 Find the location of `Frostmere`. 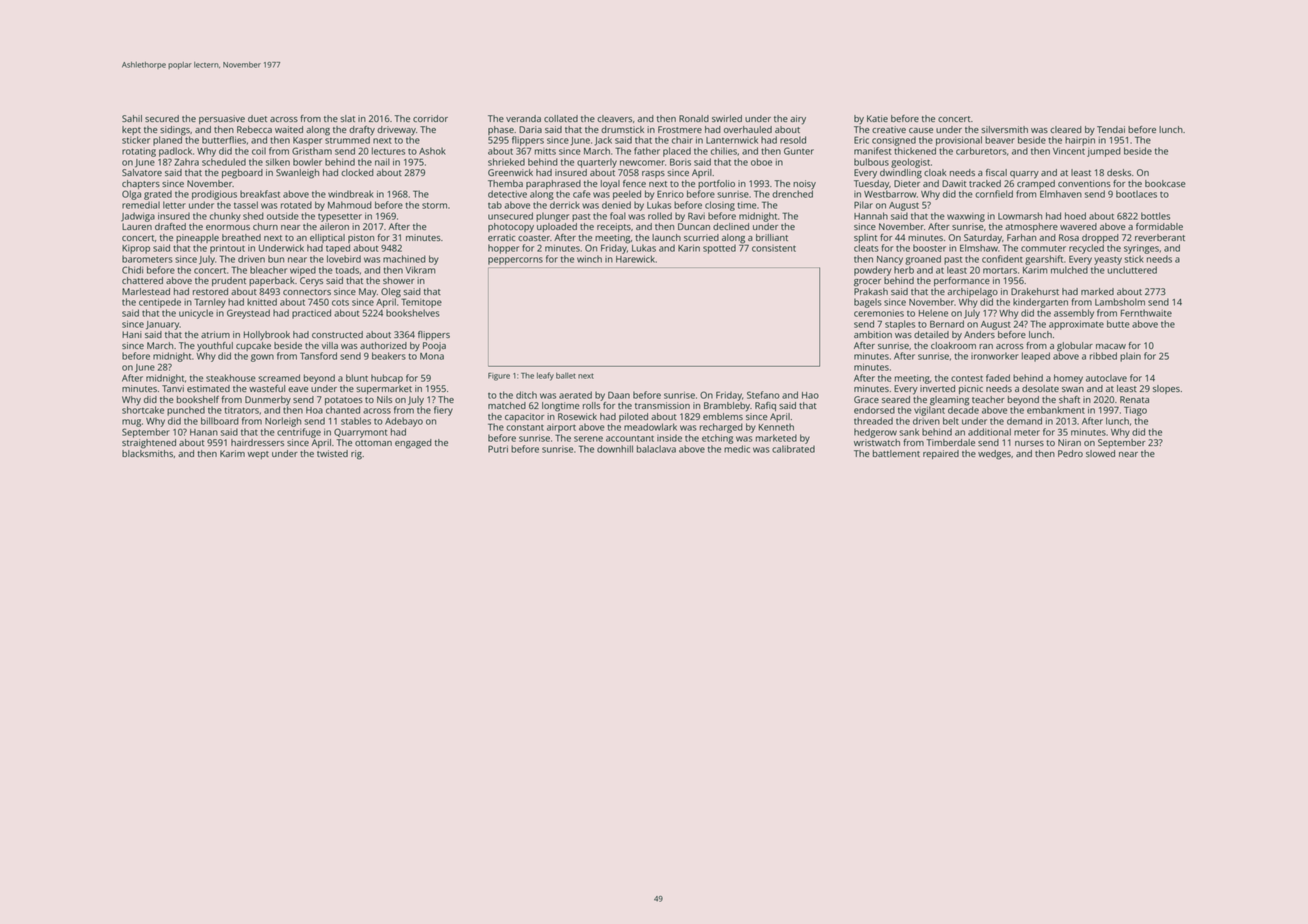

Frostmere is located at coordinates (680, 129).
